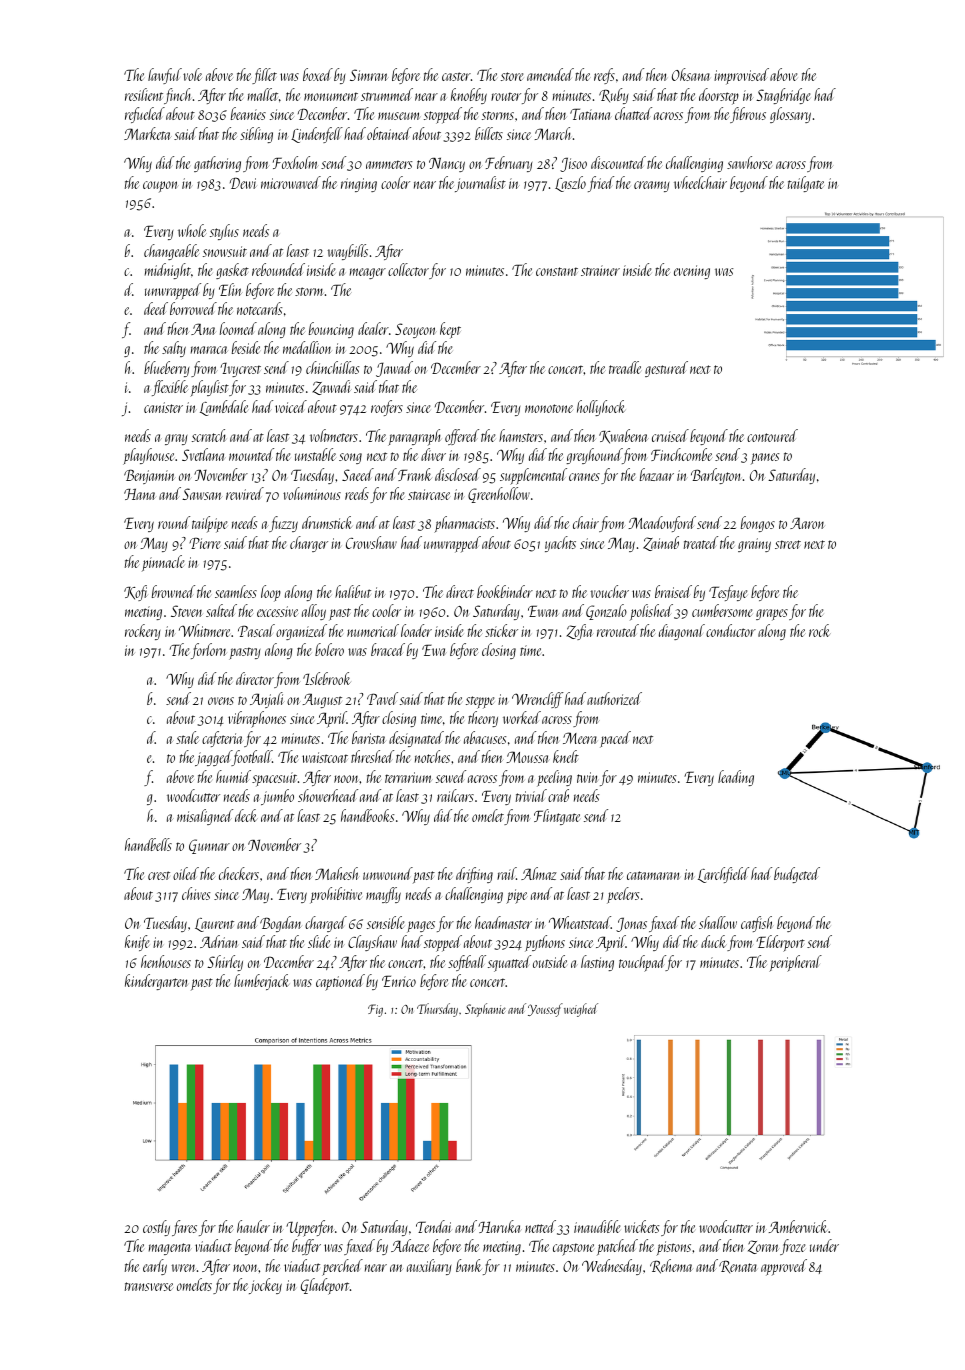 This page has height=1370, width=965. What do you see at coordinates (521, 435) in the page?
I see `hamsters` at bounding box center [521, 435].
